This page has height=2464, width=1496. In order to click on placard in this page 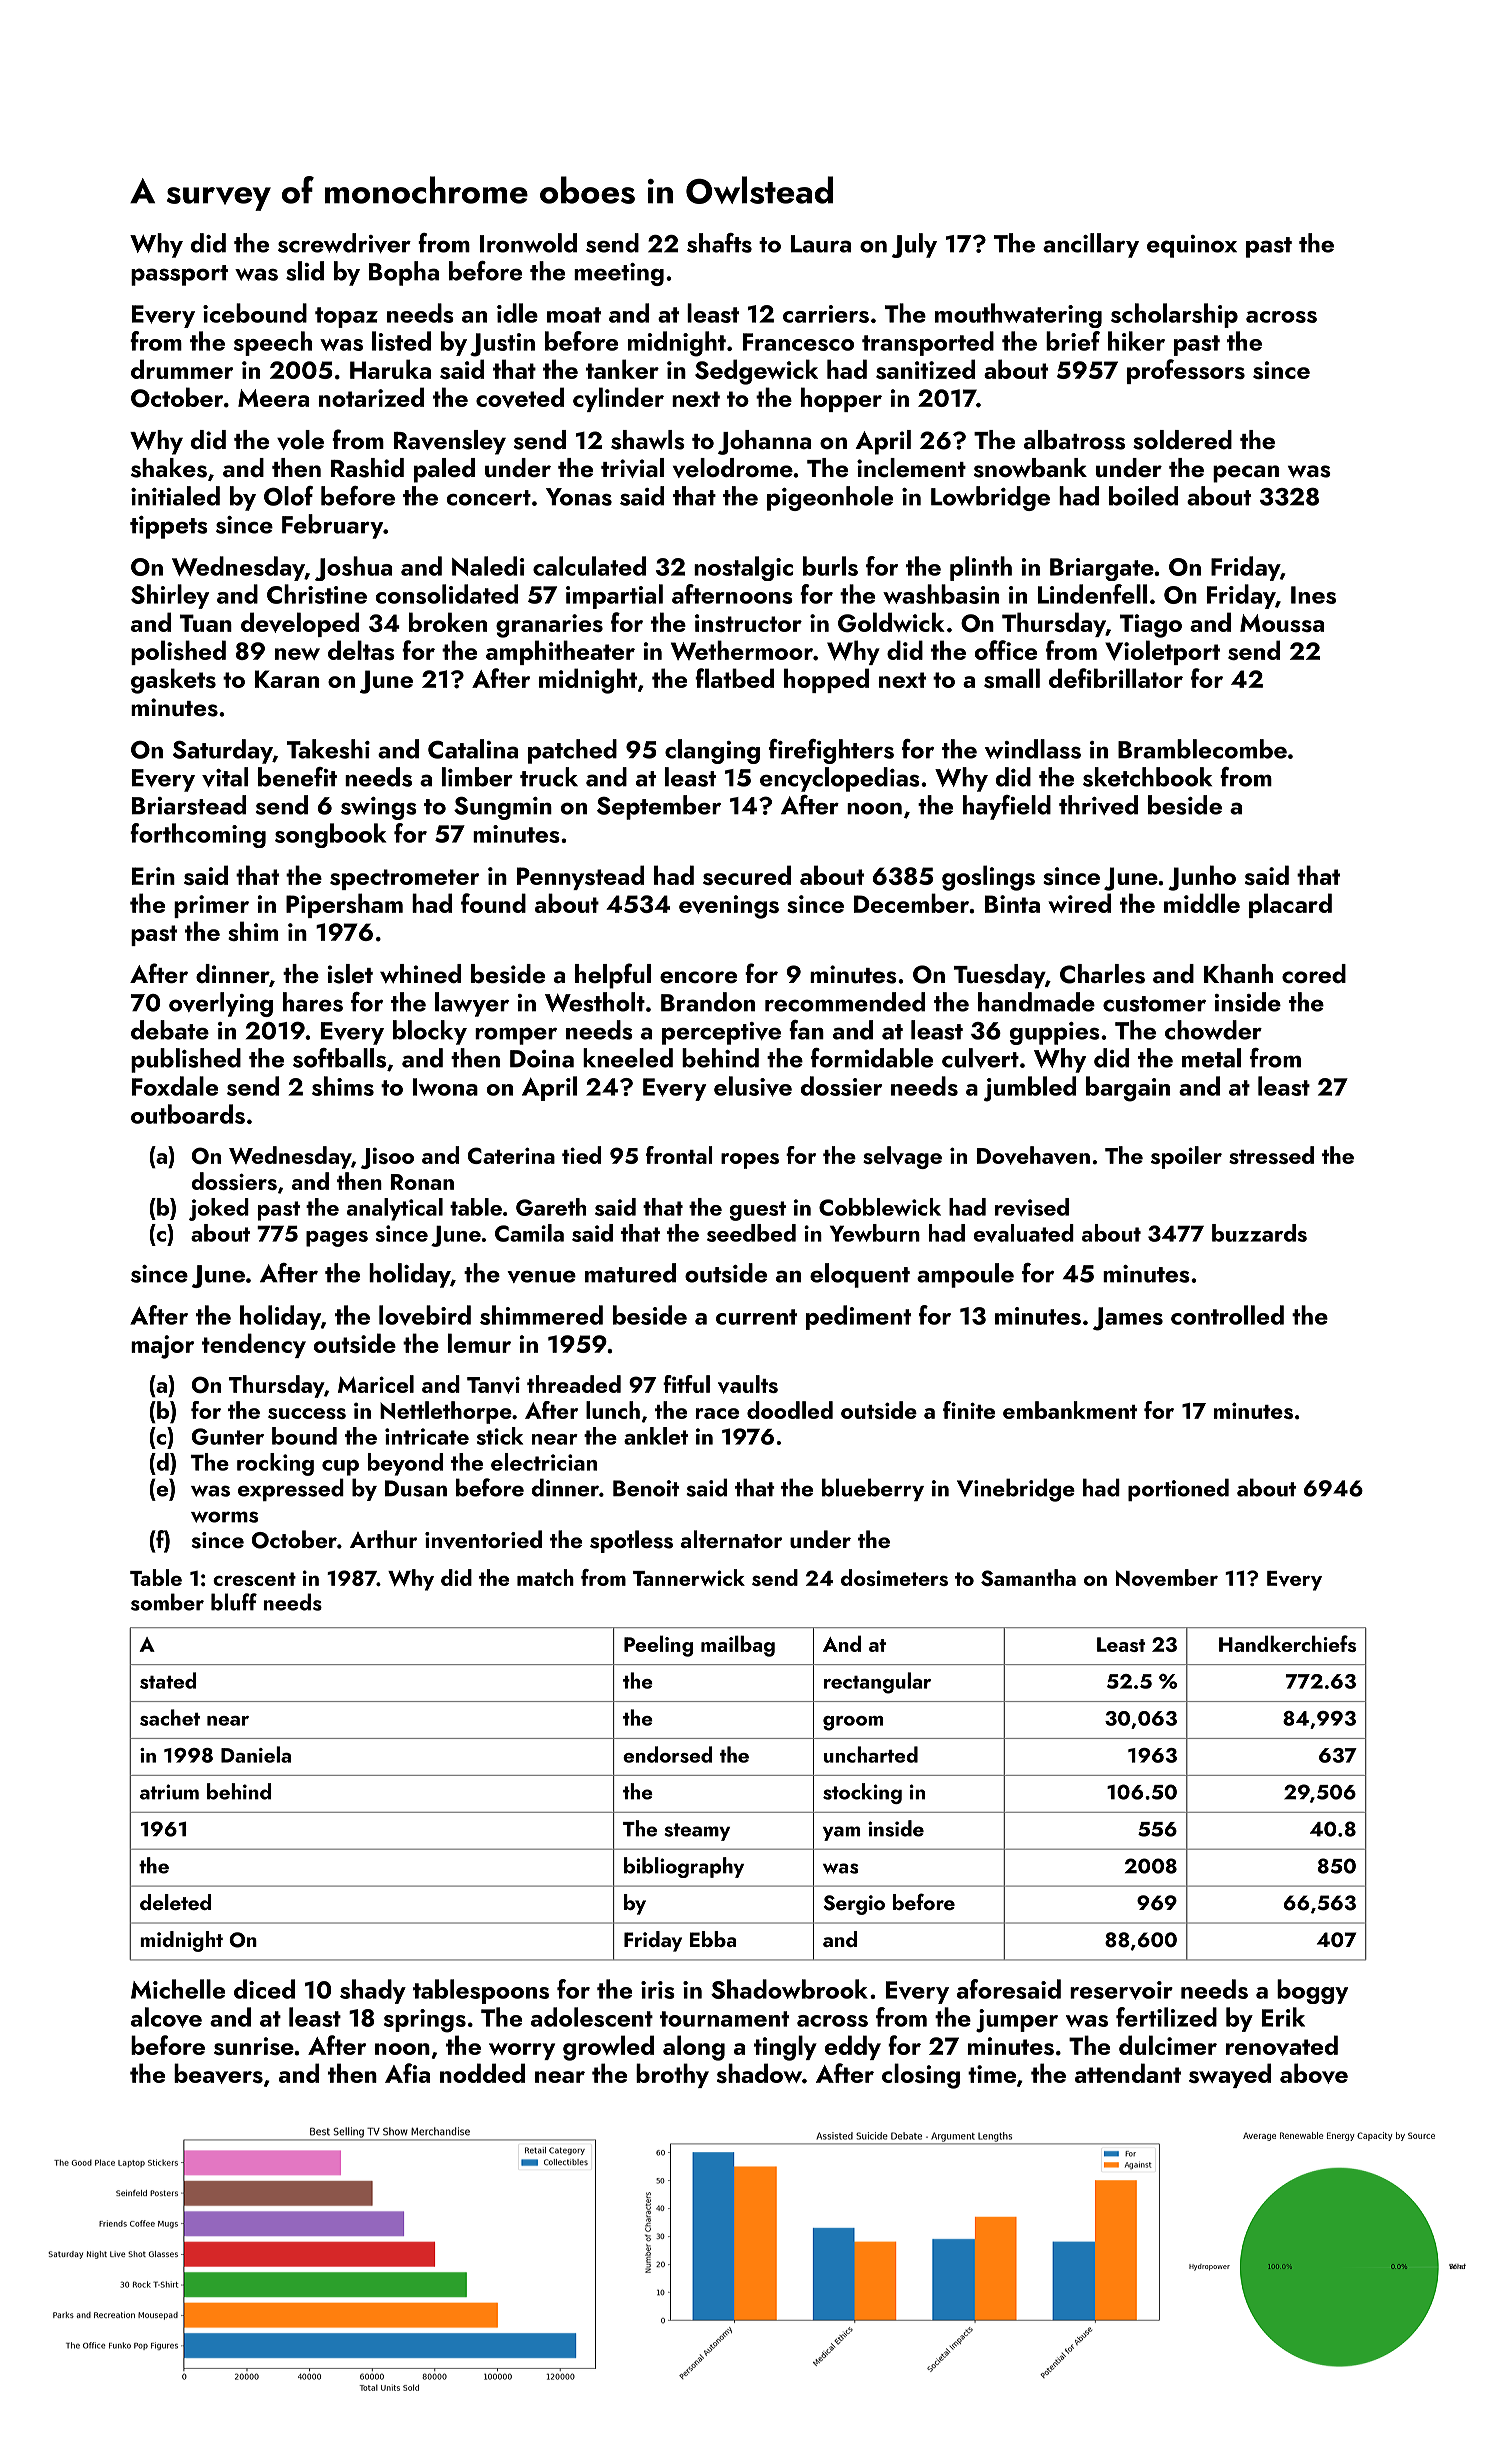, I will do `click(1290, 905)`.
